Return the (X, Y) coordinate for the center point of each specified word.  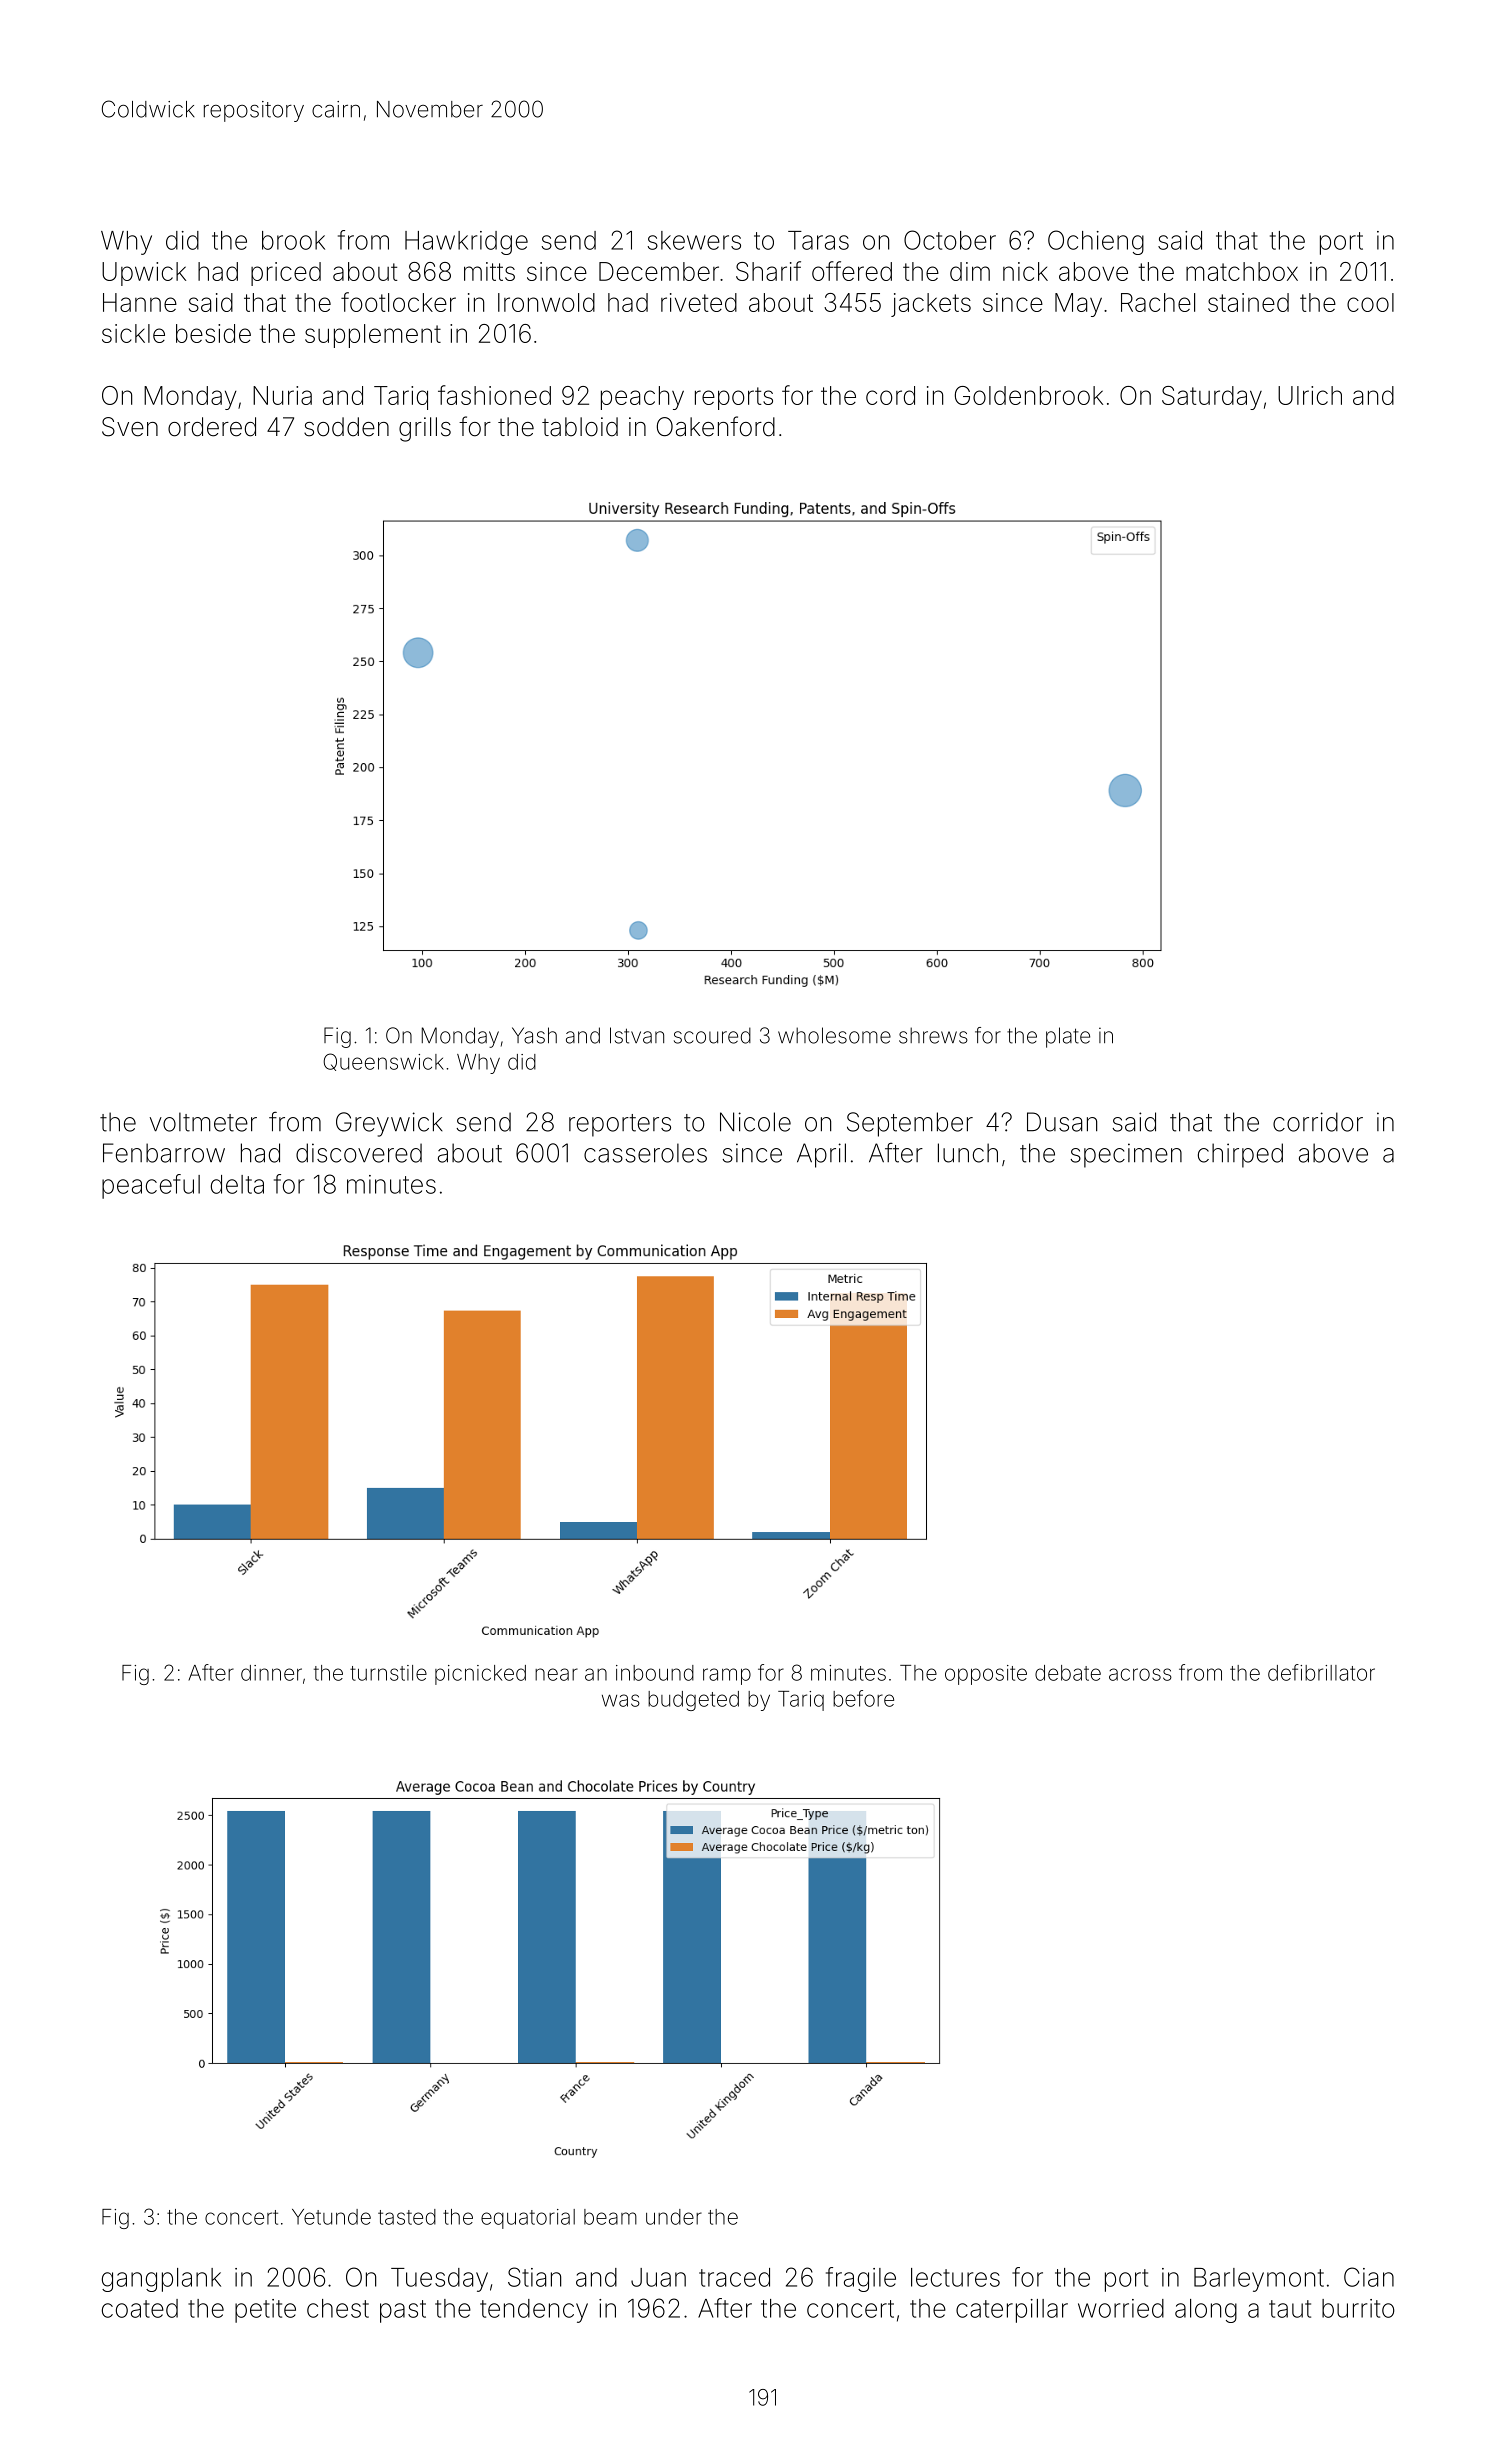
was (621, 1700)
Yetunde (331, 2217)
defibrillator (1321, 1672)
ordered (212, 427)
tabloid (580, 427)
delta (237, 1184)
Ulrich (1310, 395)
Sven (130, 427)
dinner (271, 1673)
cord (890, 395)
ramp (727, 1676)
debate (1068, 1673)
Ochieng (1096, 242)
